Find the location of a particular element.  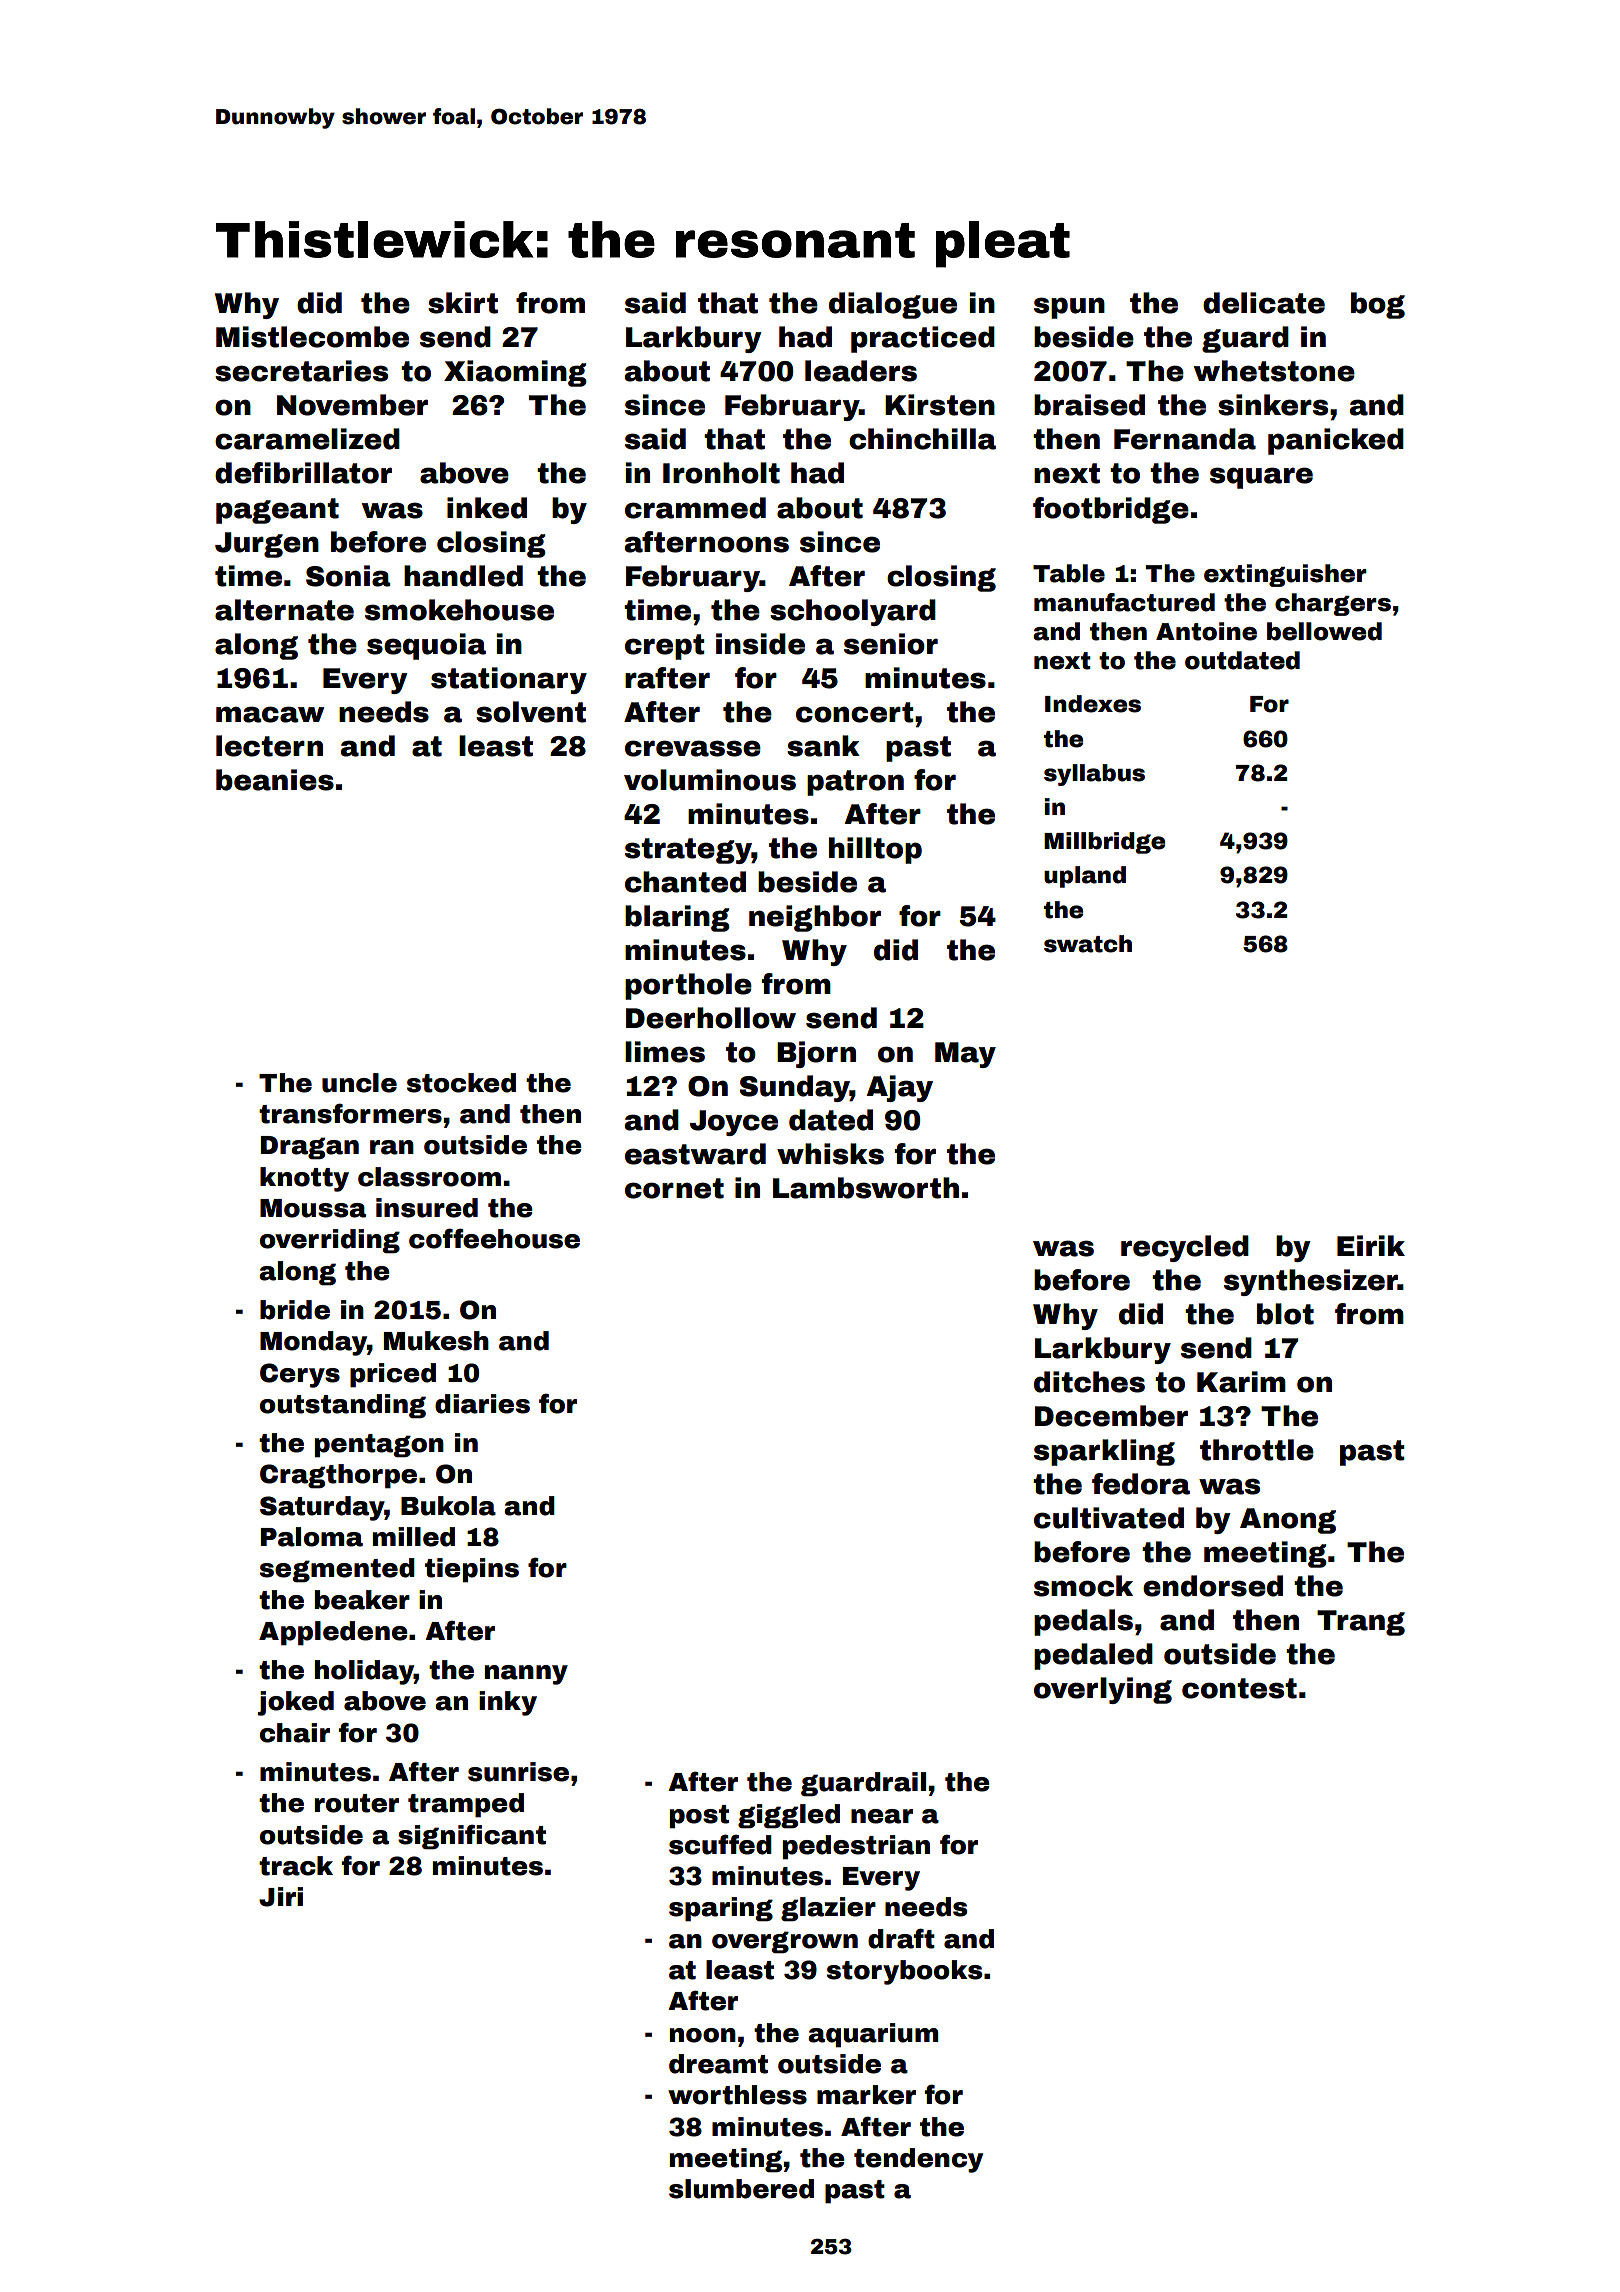

Millbridge is located at coordinates (1104, 843).
